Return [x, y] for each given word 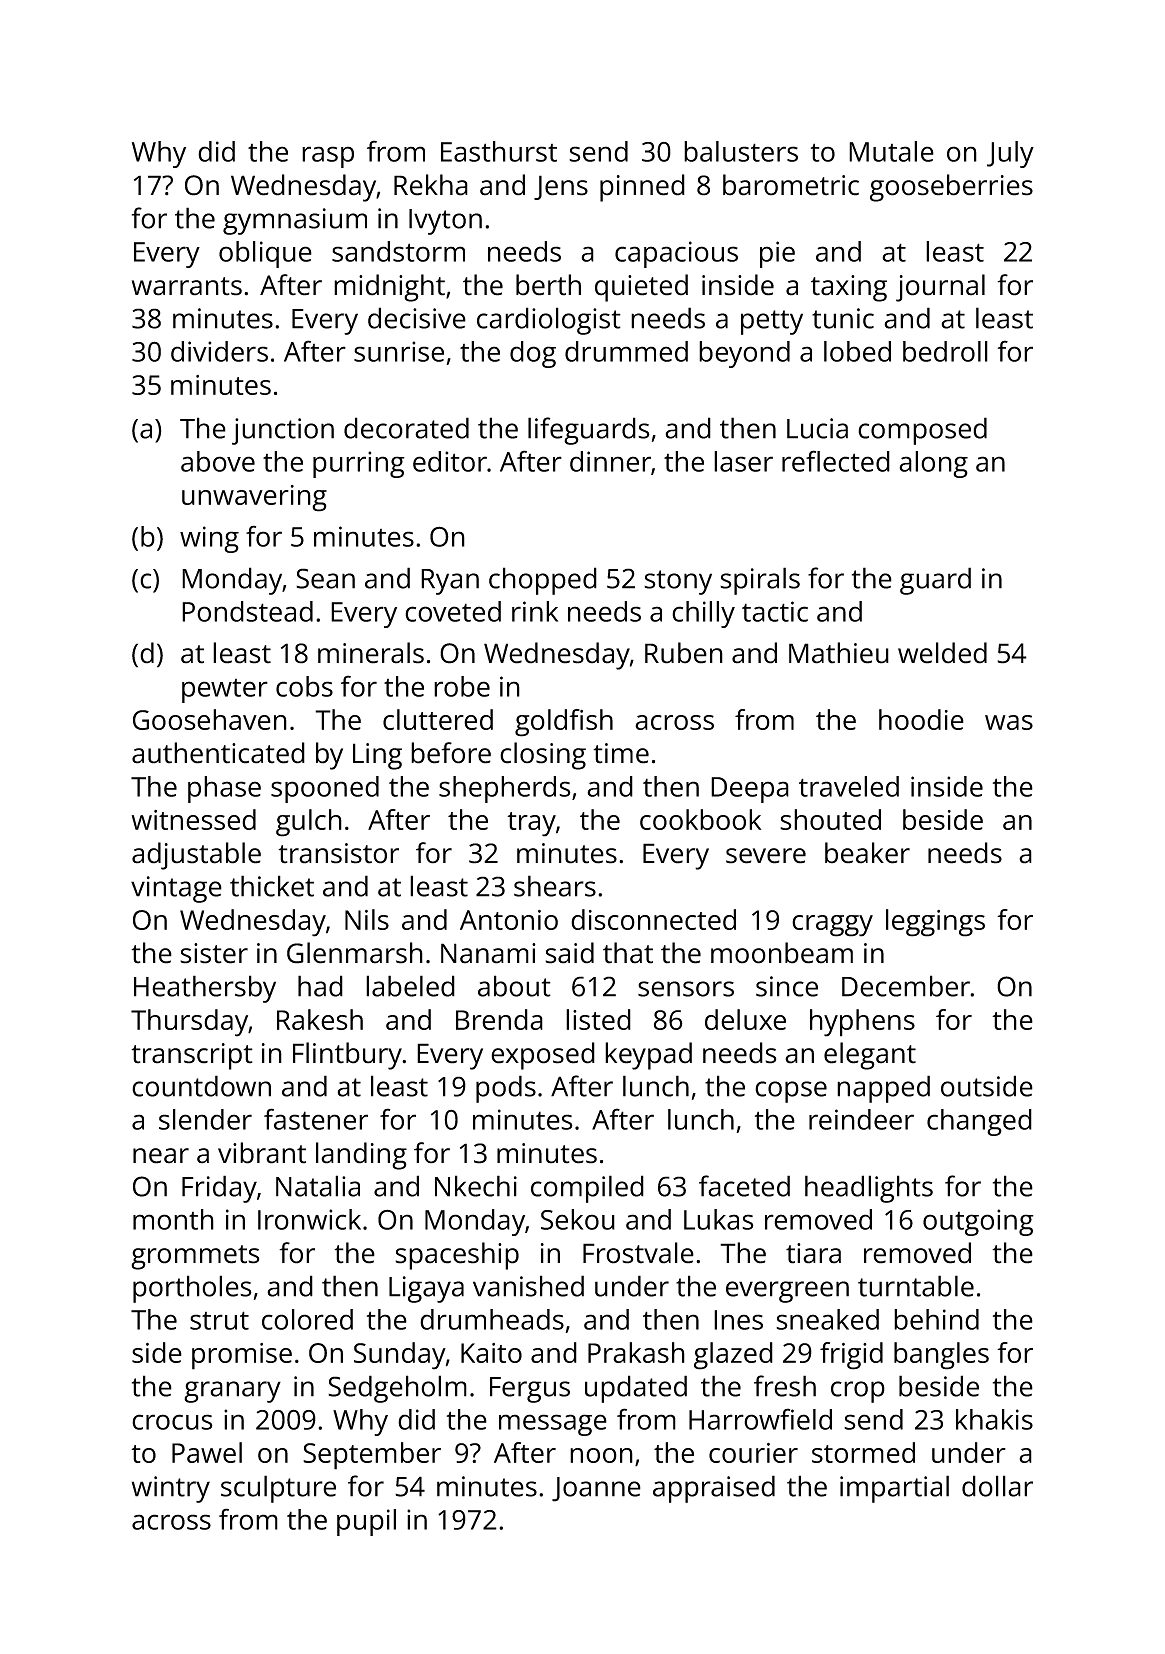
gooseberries [951, 188]
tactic [775, 611]
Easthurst [499, 151]
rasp [328, 157]
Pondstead [247, 611]
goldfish [564, 723]
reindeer [861, 1119]
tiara [813, 1253]
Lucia [817, 428]
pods [506, 1089]
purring [359, 464]
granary [232, 1392]
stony [678, 582]
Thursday [189, 1023]
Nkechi [476, 1186]
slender [205, 1119]
